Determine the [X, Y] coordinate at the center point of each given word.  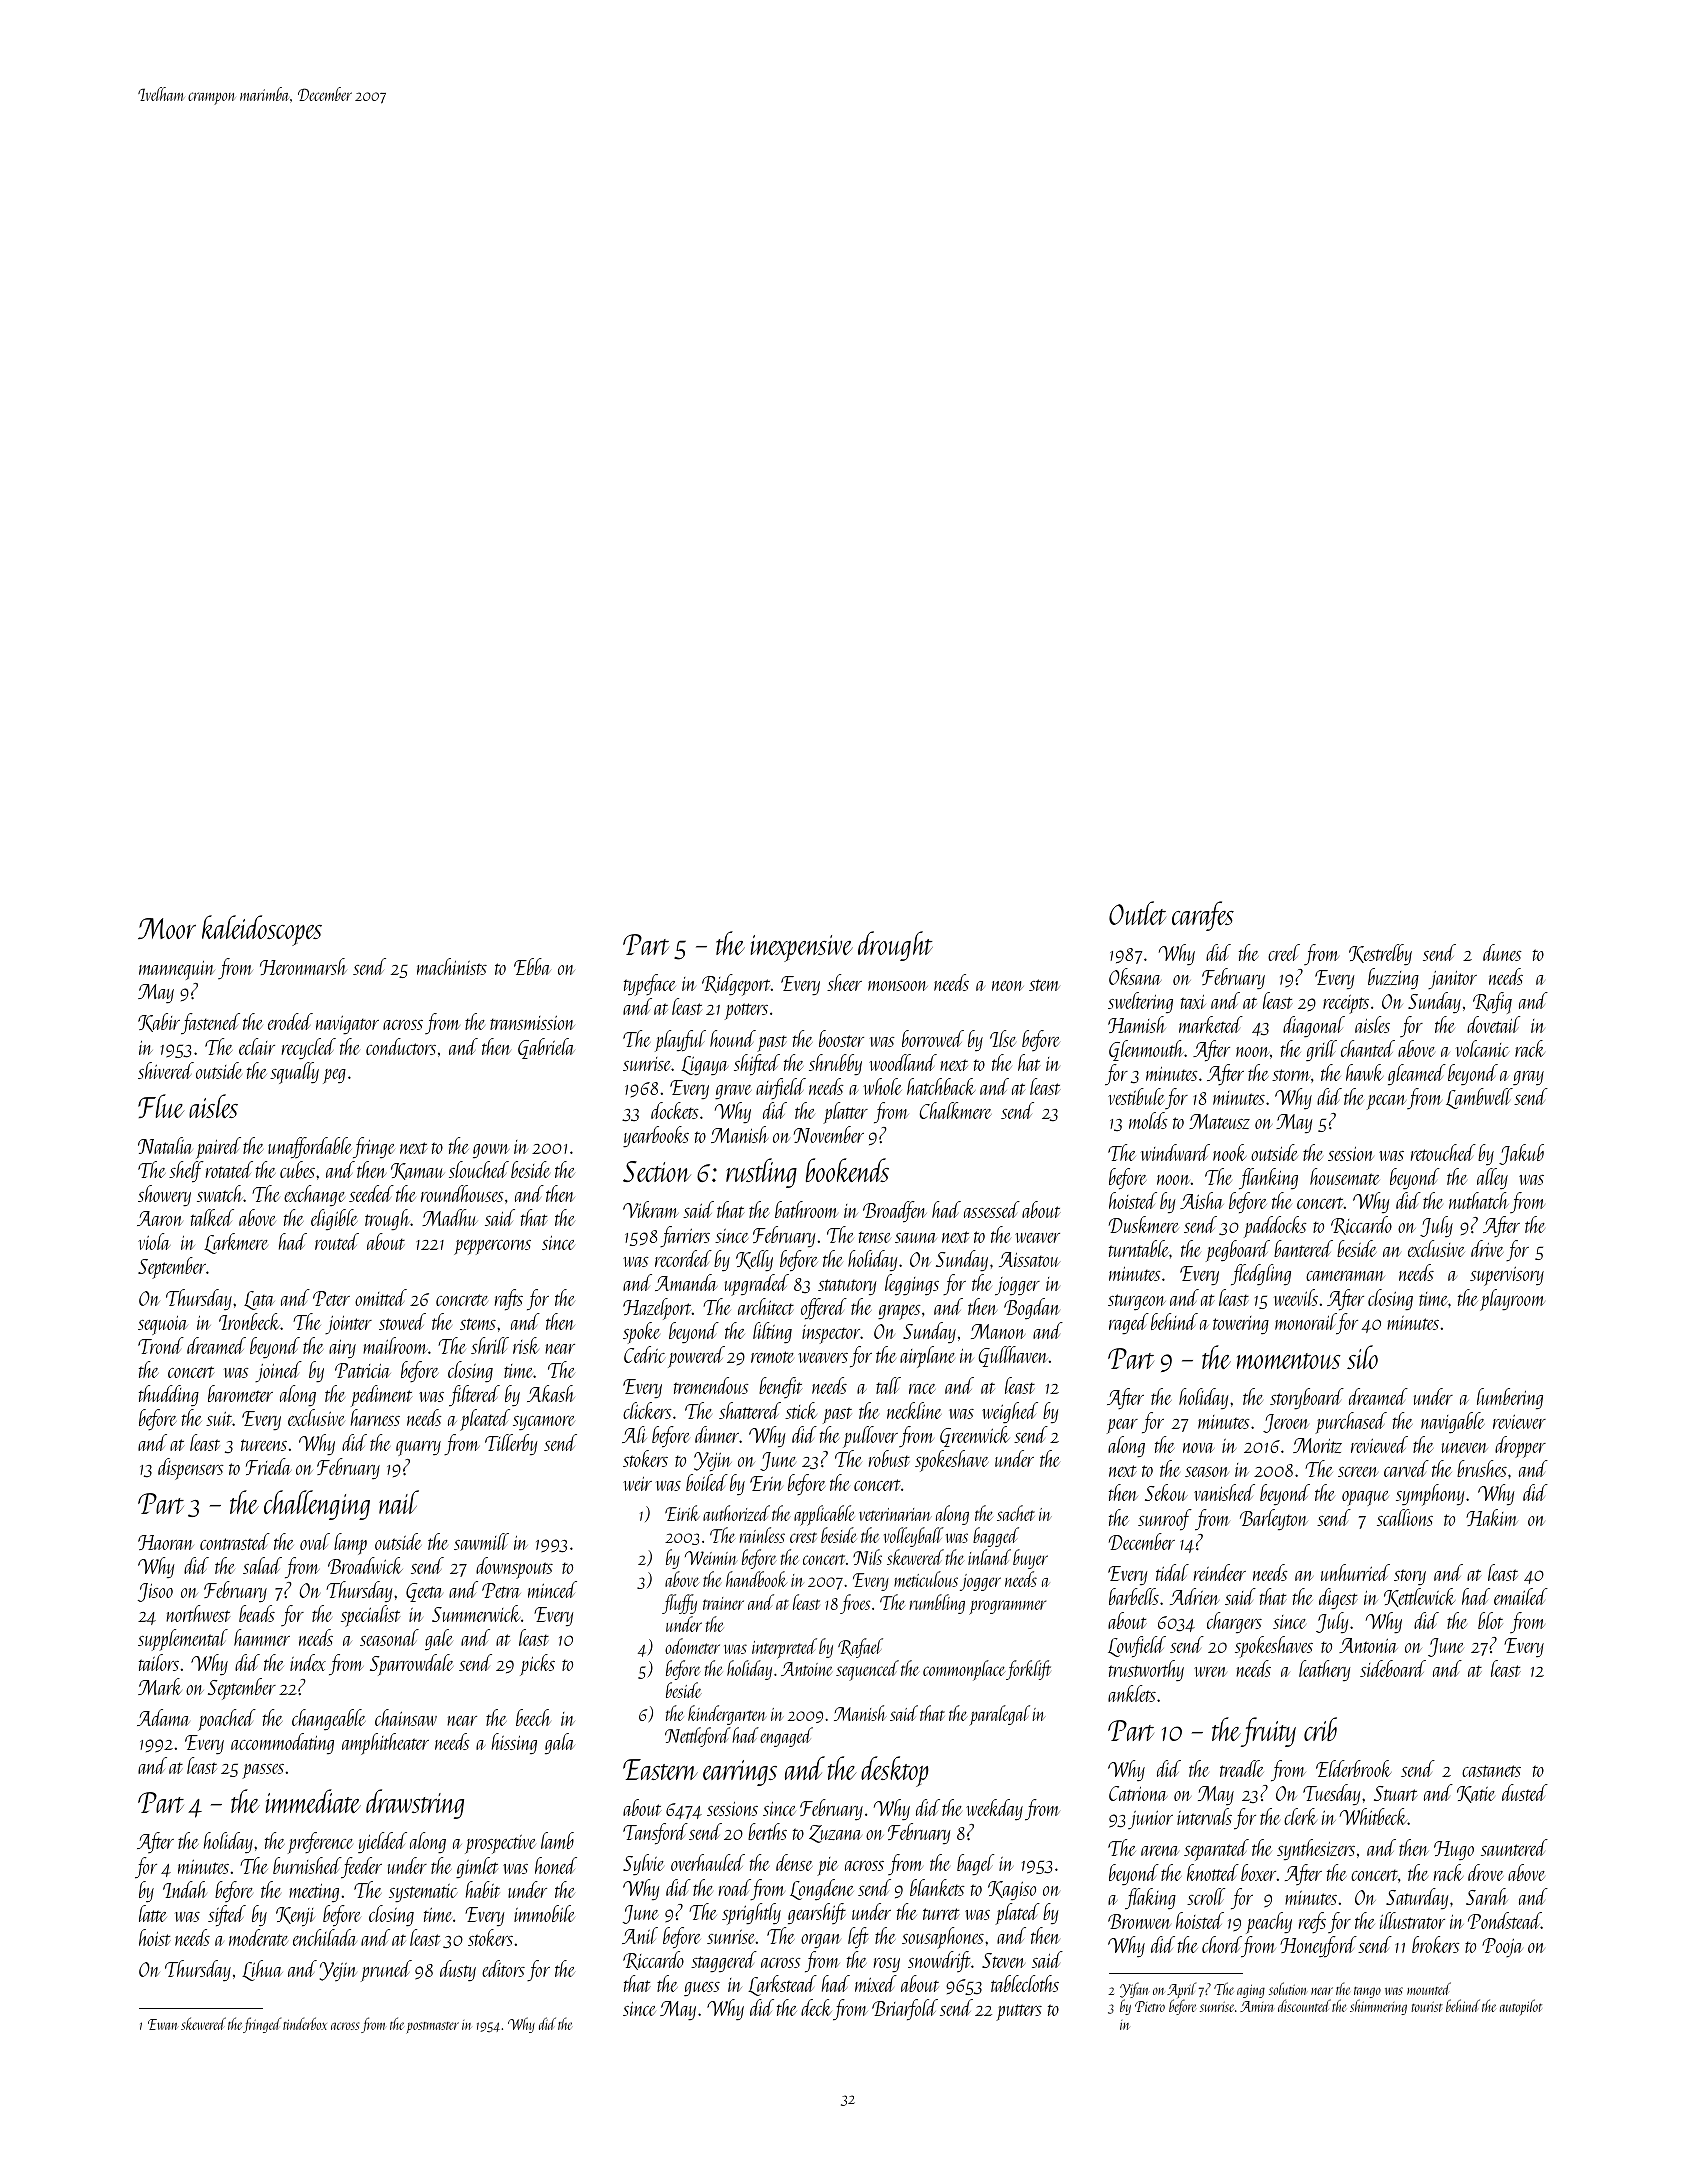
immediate [313, 1801]
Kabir [159, 1022]
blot [1490, 1620]
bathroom [806, 1209]
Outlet [1137, 913]
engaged [786, 1737]
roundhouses [462, 1193]
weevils [1296, 1297]
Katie [1476, 1794]
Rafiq [1492, 1003]
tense [875, 1237]
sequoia [163, 1325]
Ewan [163, 2024]
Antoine [807, 1669]
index [308, 1662]
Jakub [1521, 1154]
